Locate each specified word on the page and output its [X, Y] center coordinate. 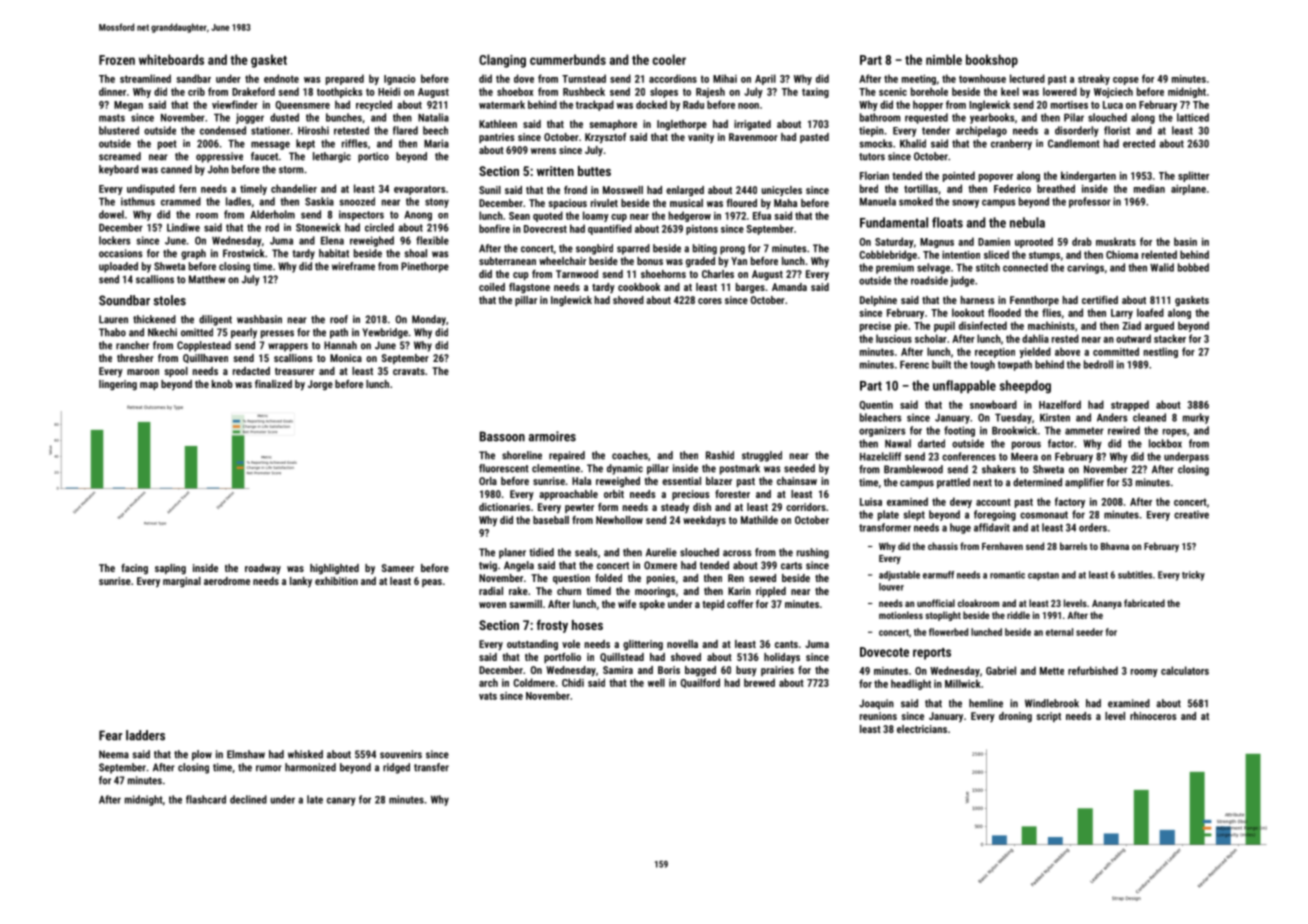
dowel [111, 214]
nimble [944, 59]
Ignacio [400, 80]
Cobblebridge [888, 255]
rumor [269, 768]
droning [1015, 717]
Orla [488, 481]
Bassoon [502, 436]
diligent [215, 320]
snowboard [993, 404]
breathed [1056, 188]
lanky [301, 582]
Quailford [700, 683]
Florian [874, 175]
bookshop [992, 61]
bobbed [1193, 267]
